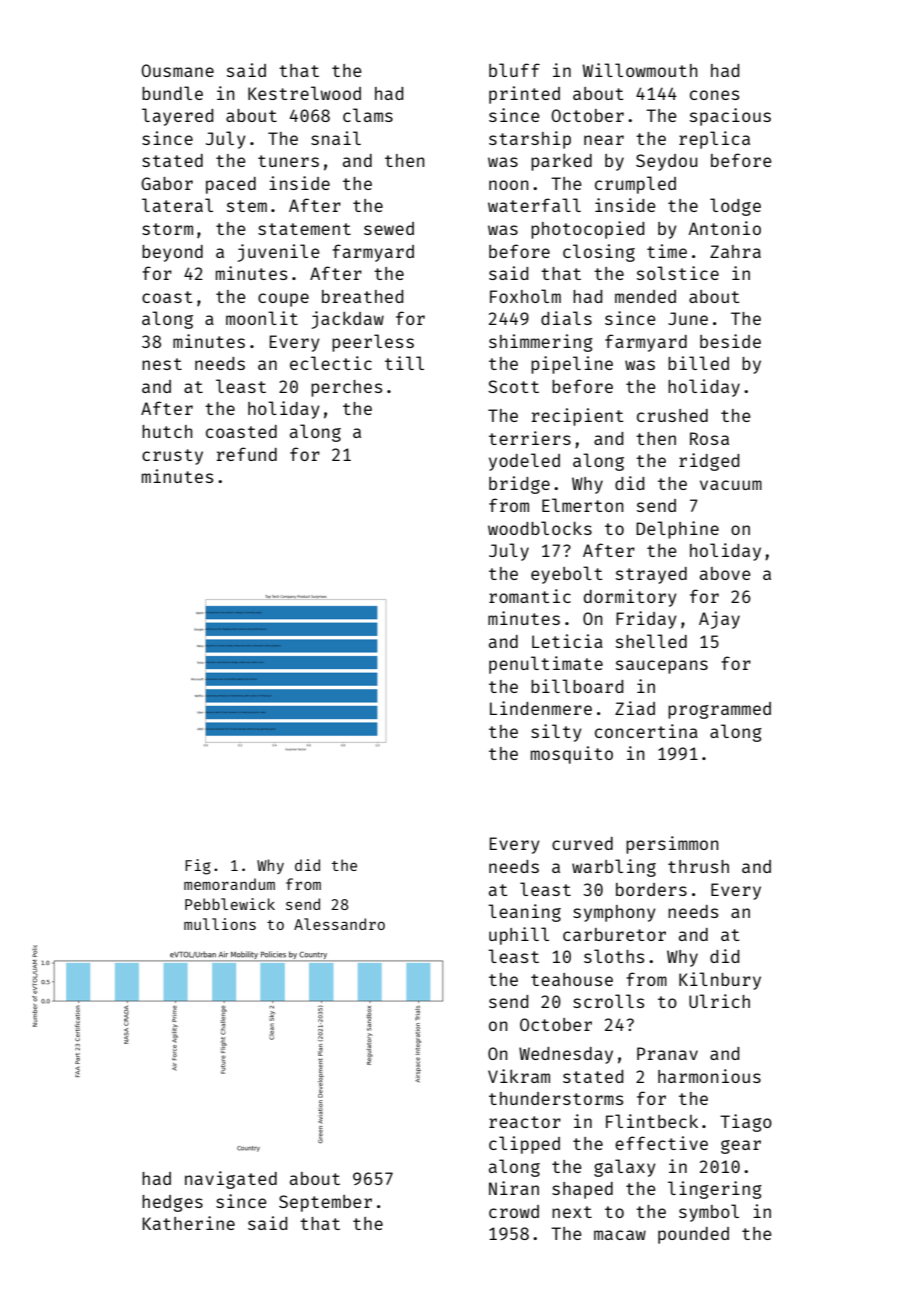 This image has height=1314, width=924. I want to click on teahouse, so click(572, 979).
